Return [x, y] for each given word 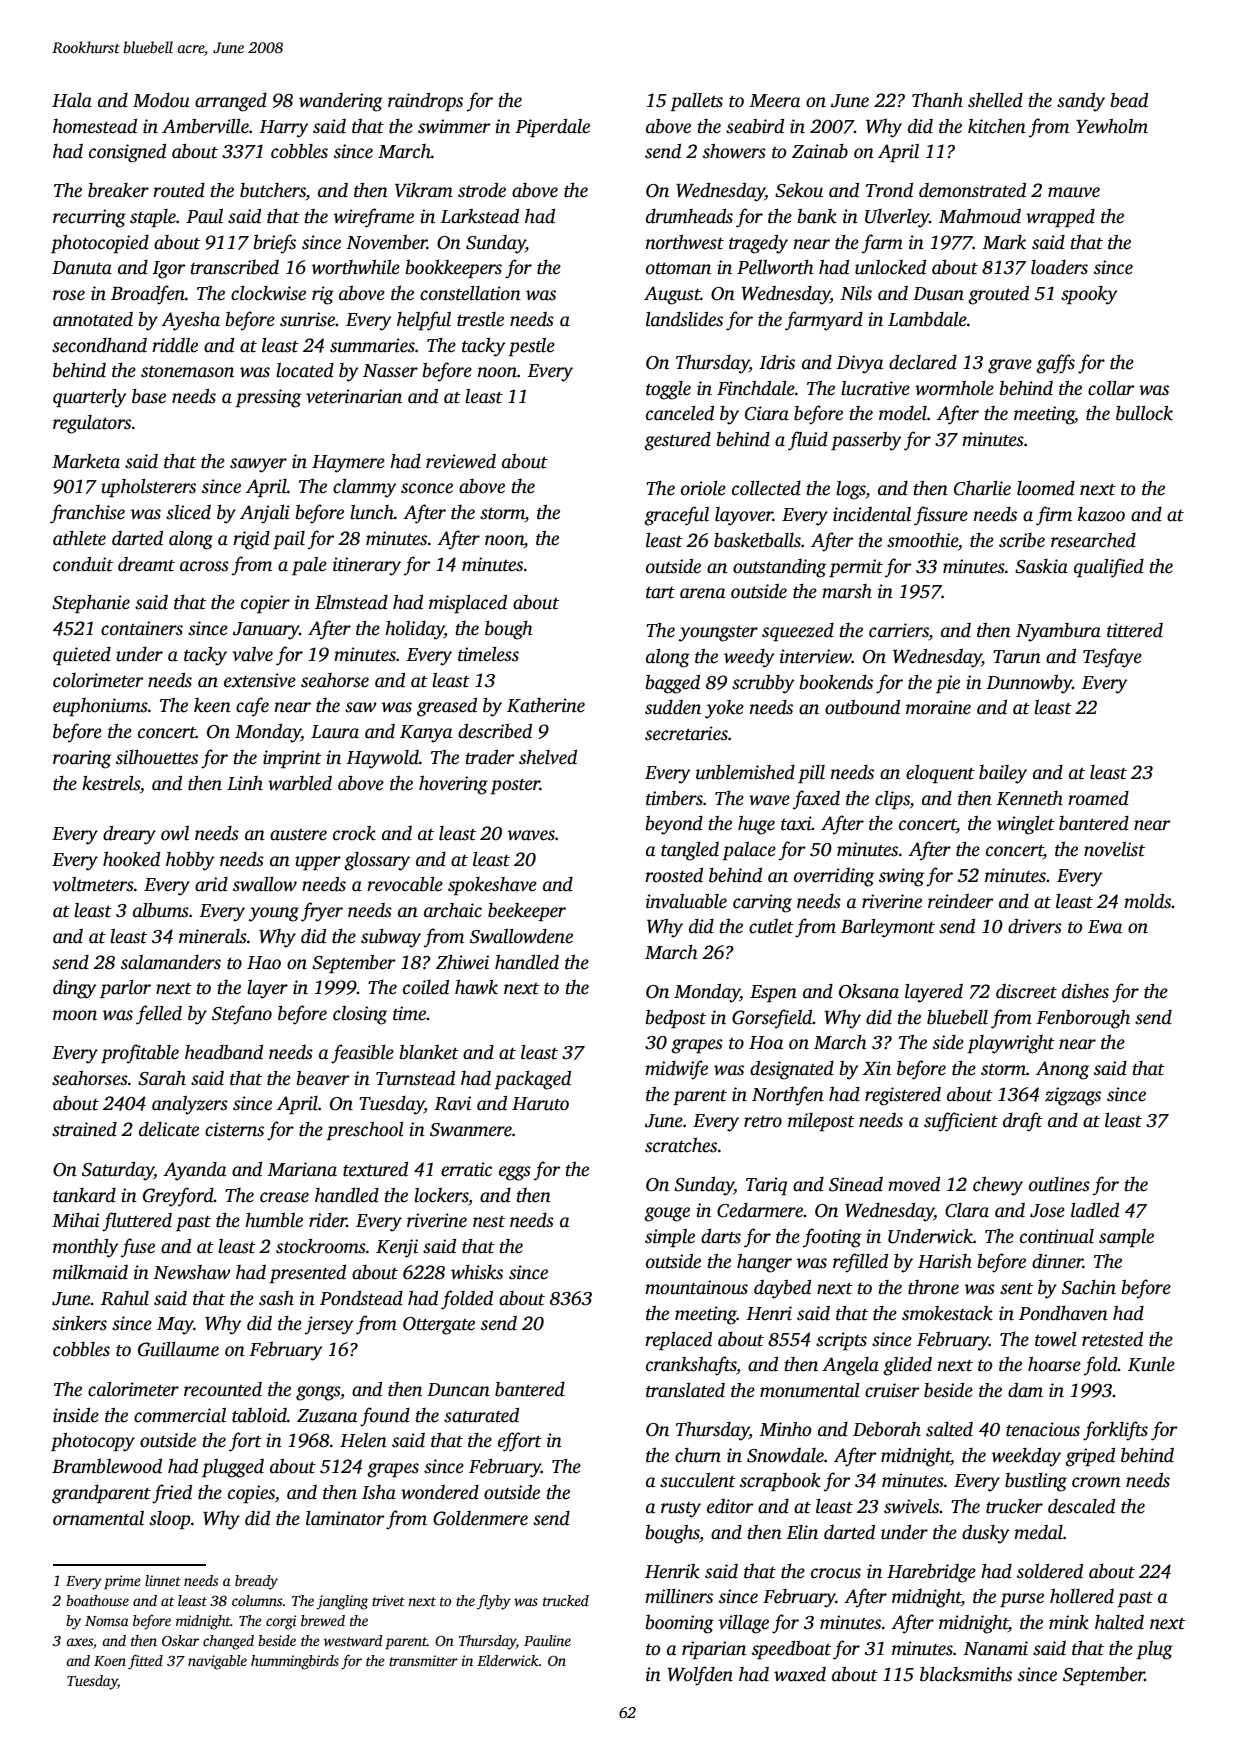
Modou [161, 100]
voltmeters [93, 884]
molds [1147, 901]
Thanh [937, 100]
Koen [110, 1661]
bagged [673, 684]
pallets [696, 102]
